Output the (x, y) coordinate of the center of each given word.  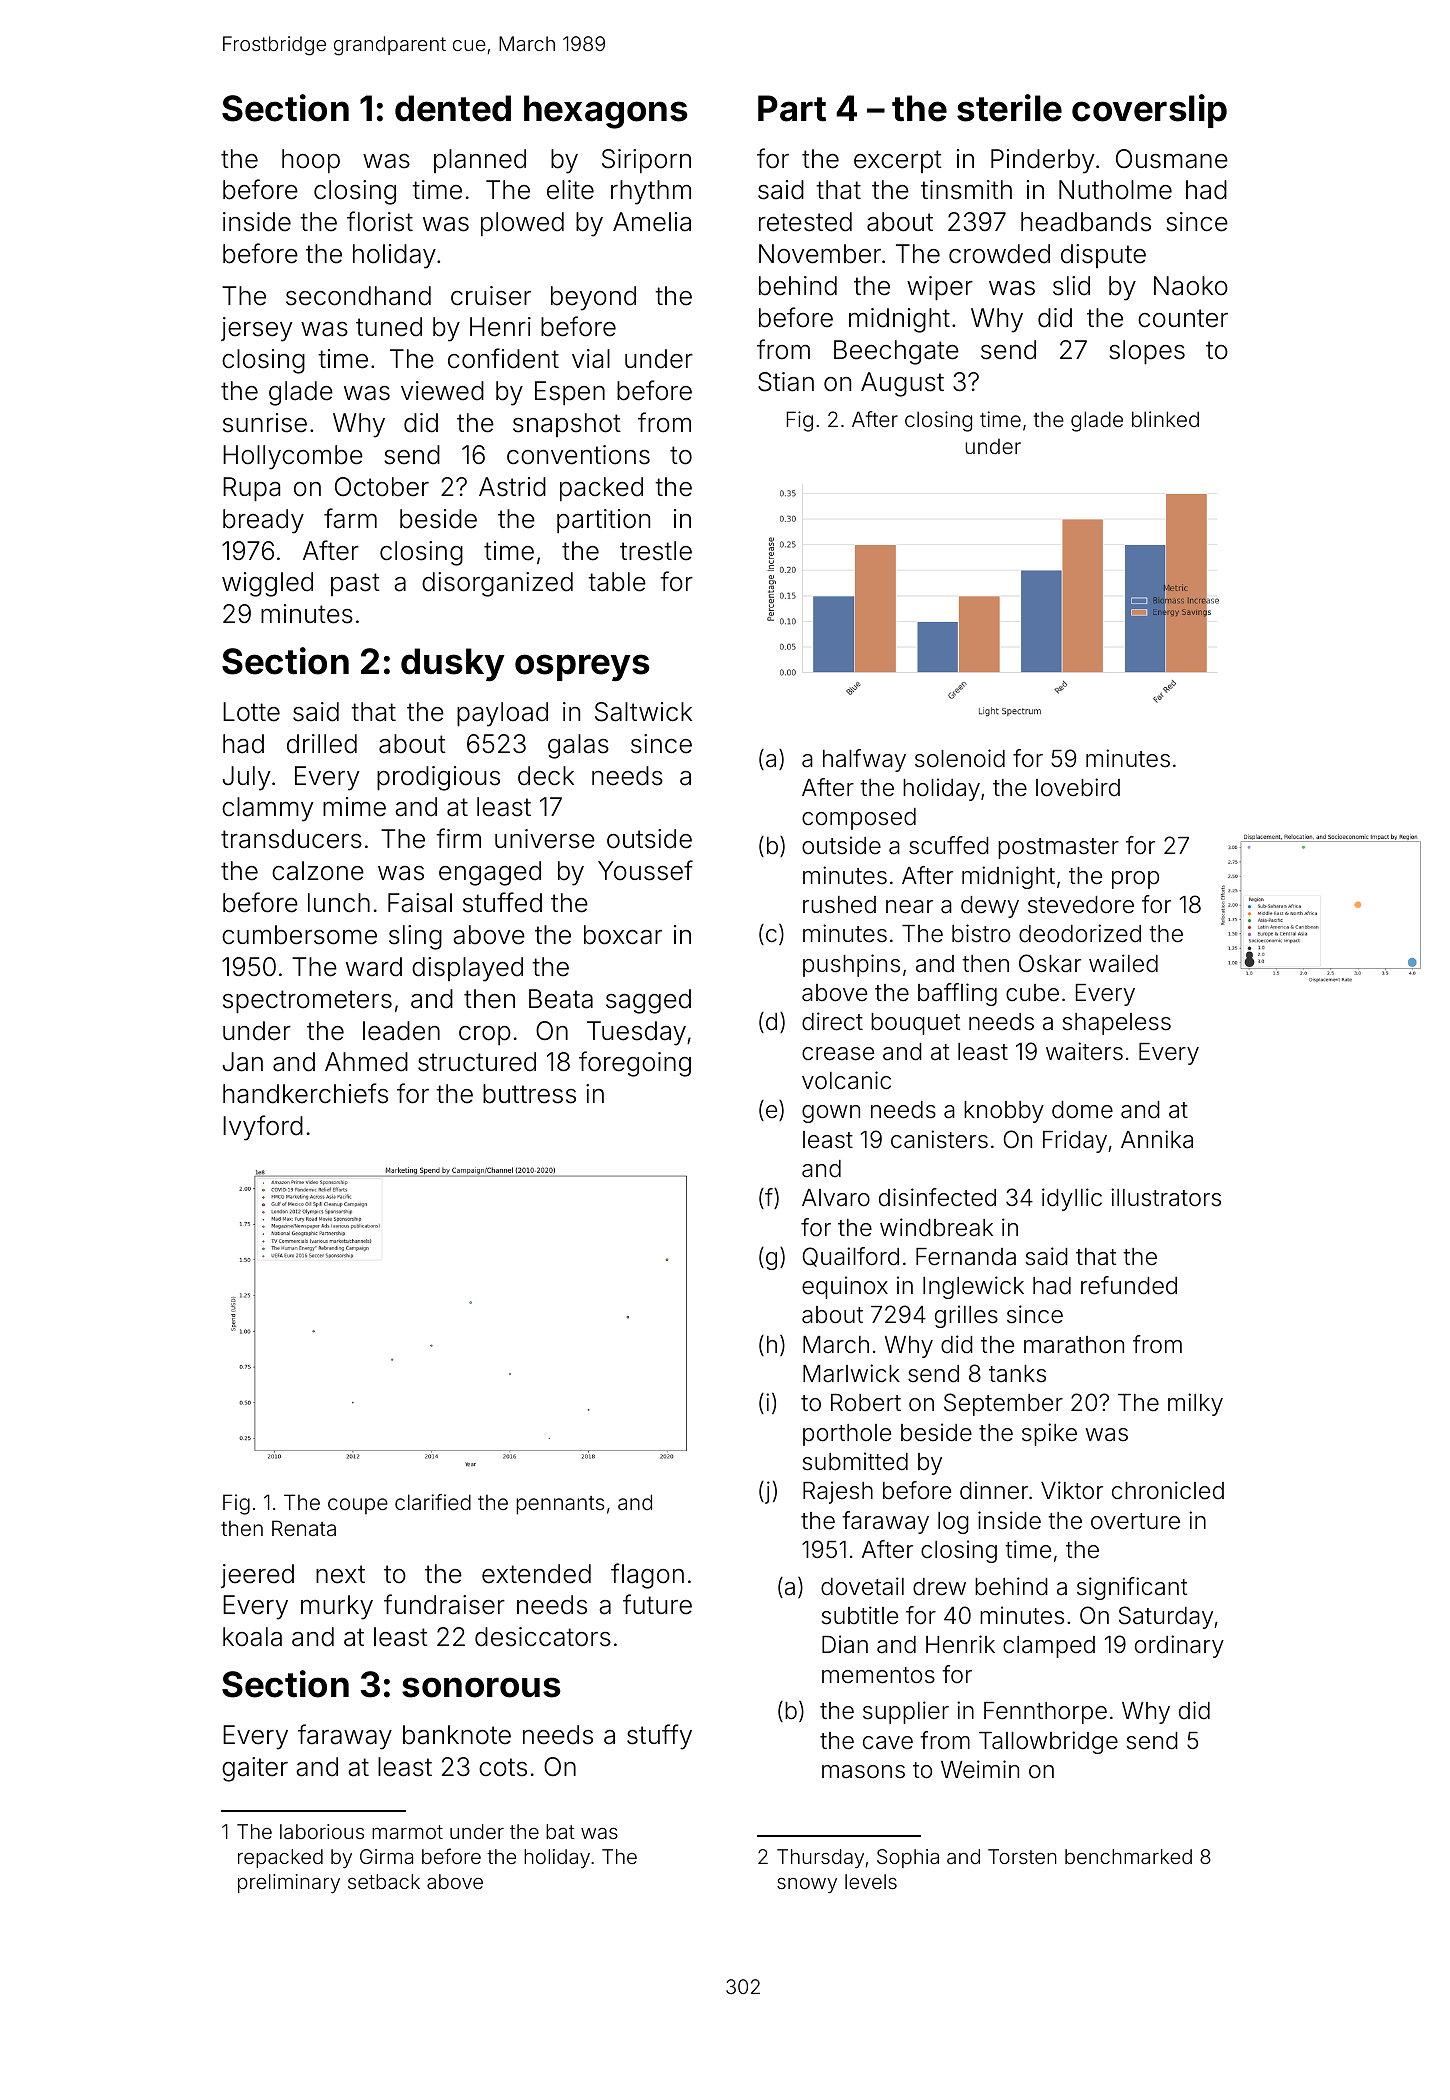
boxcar (623, 935)
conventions (578, 455)
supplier (906, 1712)
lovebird (1078, 787)
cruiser (491, 296)
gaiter (255, 1769)
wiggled (267, 584)
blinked (1165, 419)
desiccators (543, 1637)
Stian (786, 382)
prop (1135, 880)
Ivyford (263, 1128)
